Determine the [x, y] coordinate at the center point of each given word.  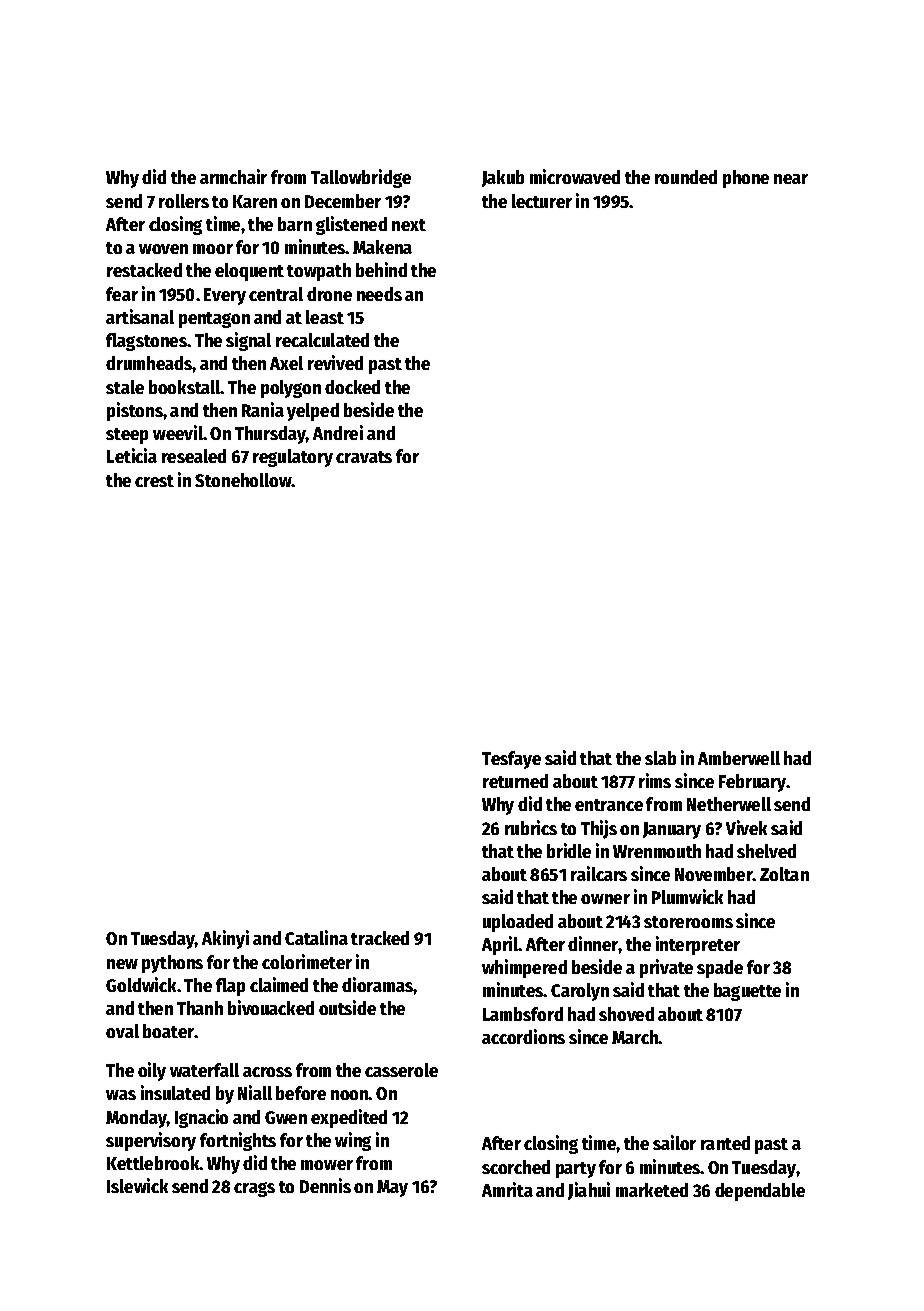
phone [746, 179]
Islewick [137, 1185]
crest [154, 481]
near [791, 179]
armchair [233, 176]
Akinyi [225, 939]
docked [352, 387]
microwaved [575, 176]
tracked [380, 938]
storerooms [688, 922]
